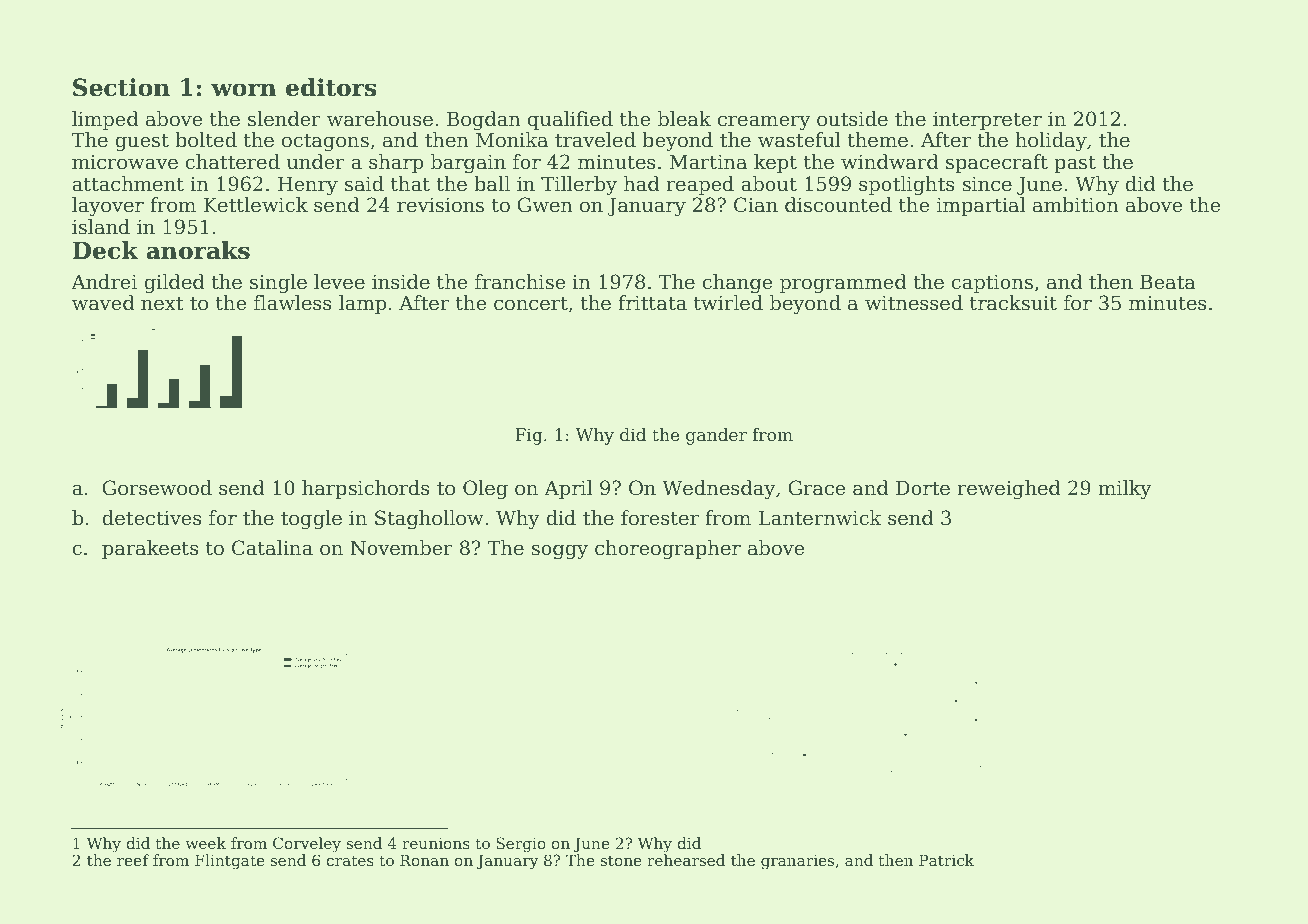 The image size is (1308, 924). What do you see at coordinates (366, 489) in the screenshot?
I see `harpsichords` at bounding box center [366, 489].
